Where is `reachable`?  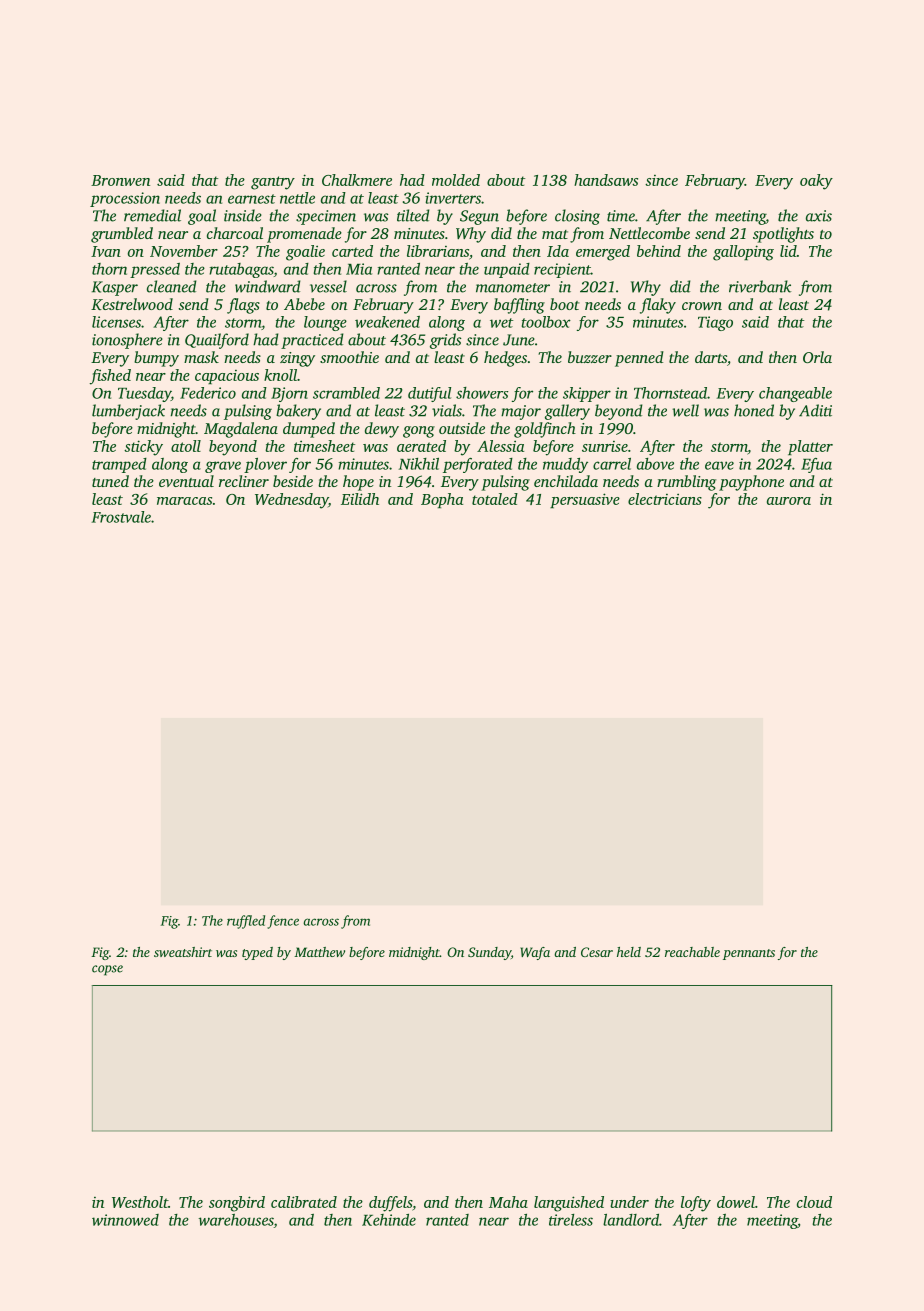 reachable is located at coordinates (692, 952).
